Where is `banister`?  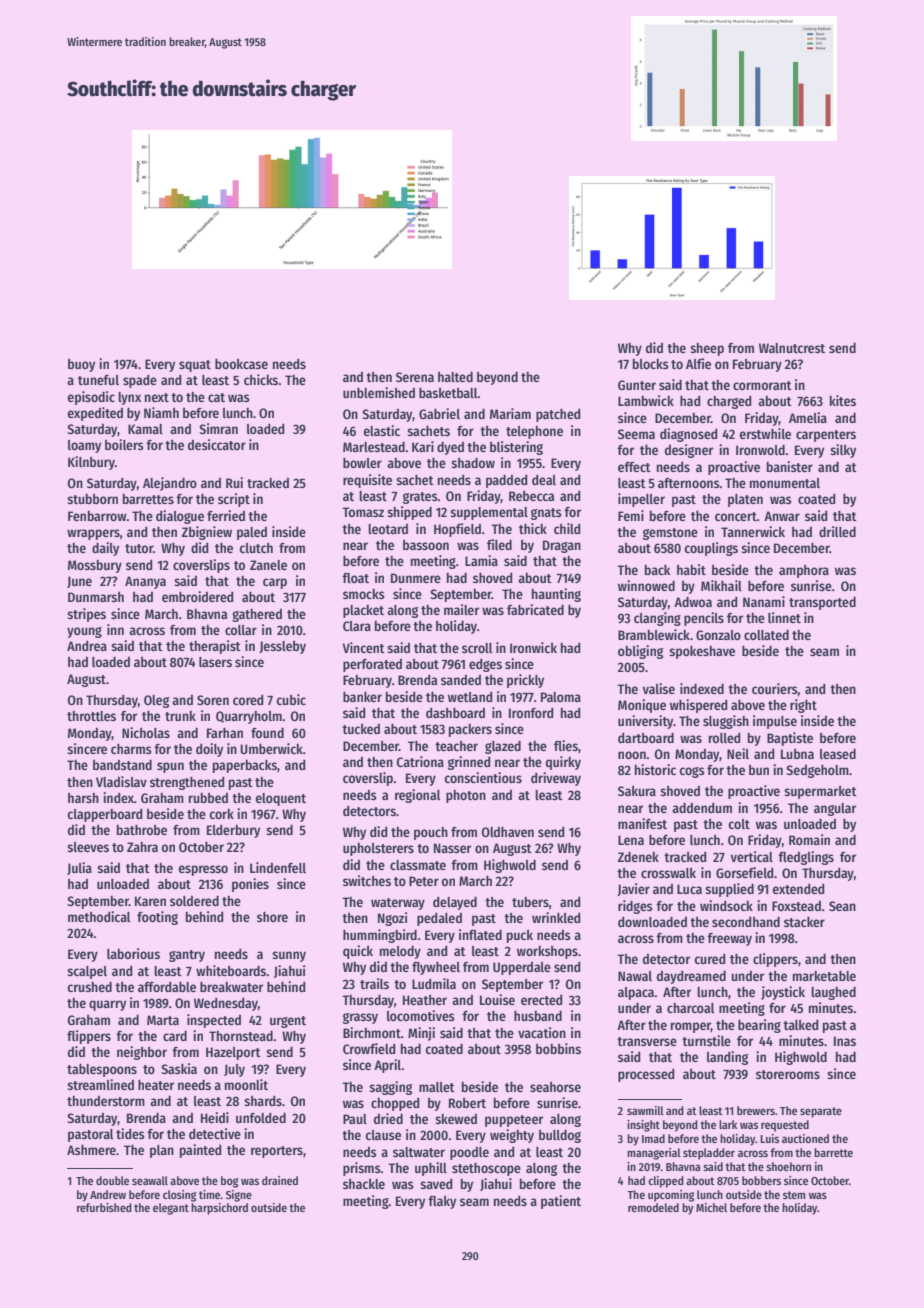 banister is located at coordinates (790, 466).
